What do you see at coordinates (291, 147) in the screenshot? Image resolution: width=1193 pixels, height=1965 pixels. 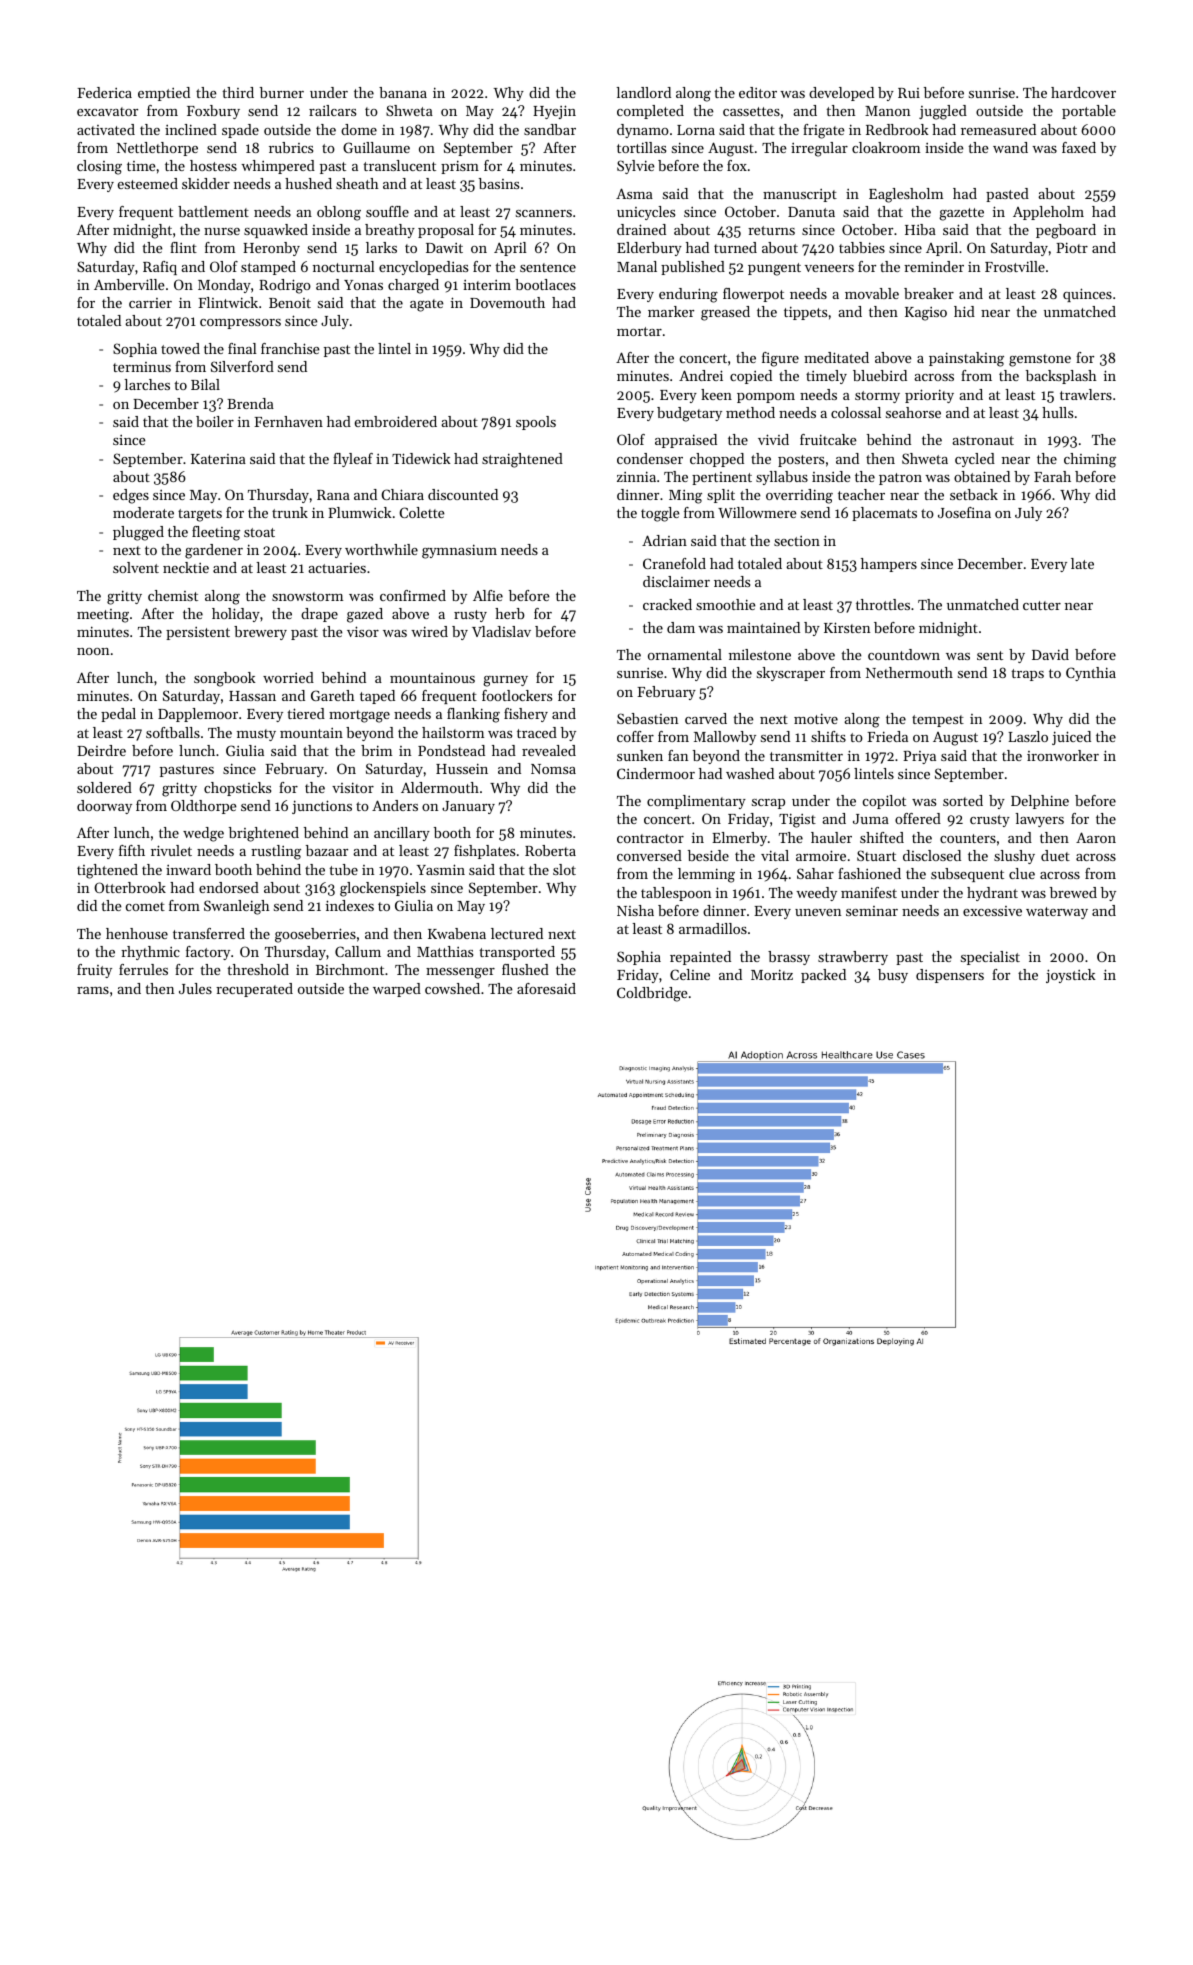 I see `rubrics` at bounding box center [291, 147].
